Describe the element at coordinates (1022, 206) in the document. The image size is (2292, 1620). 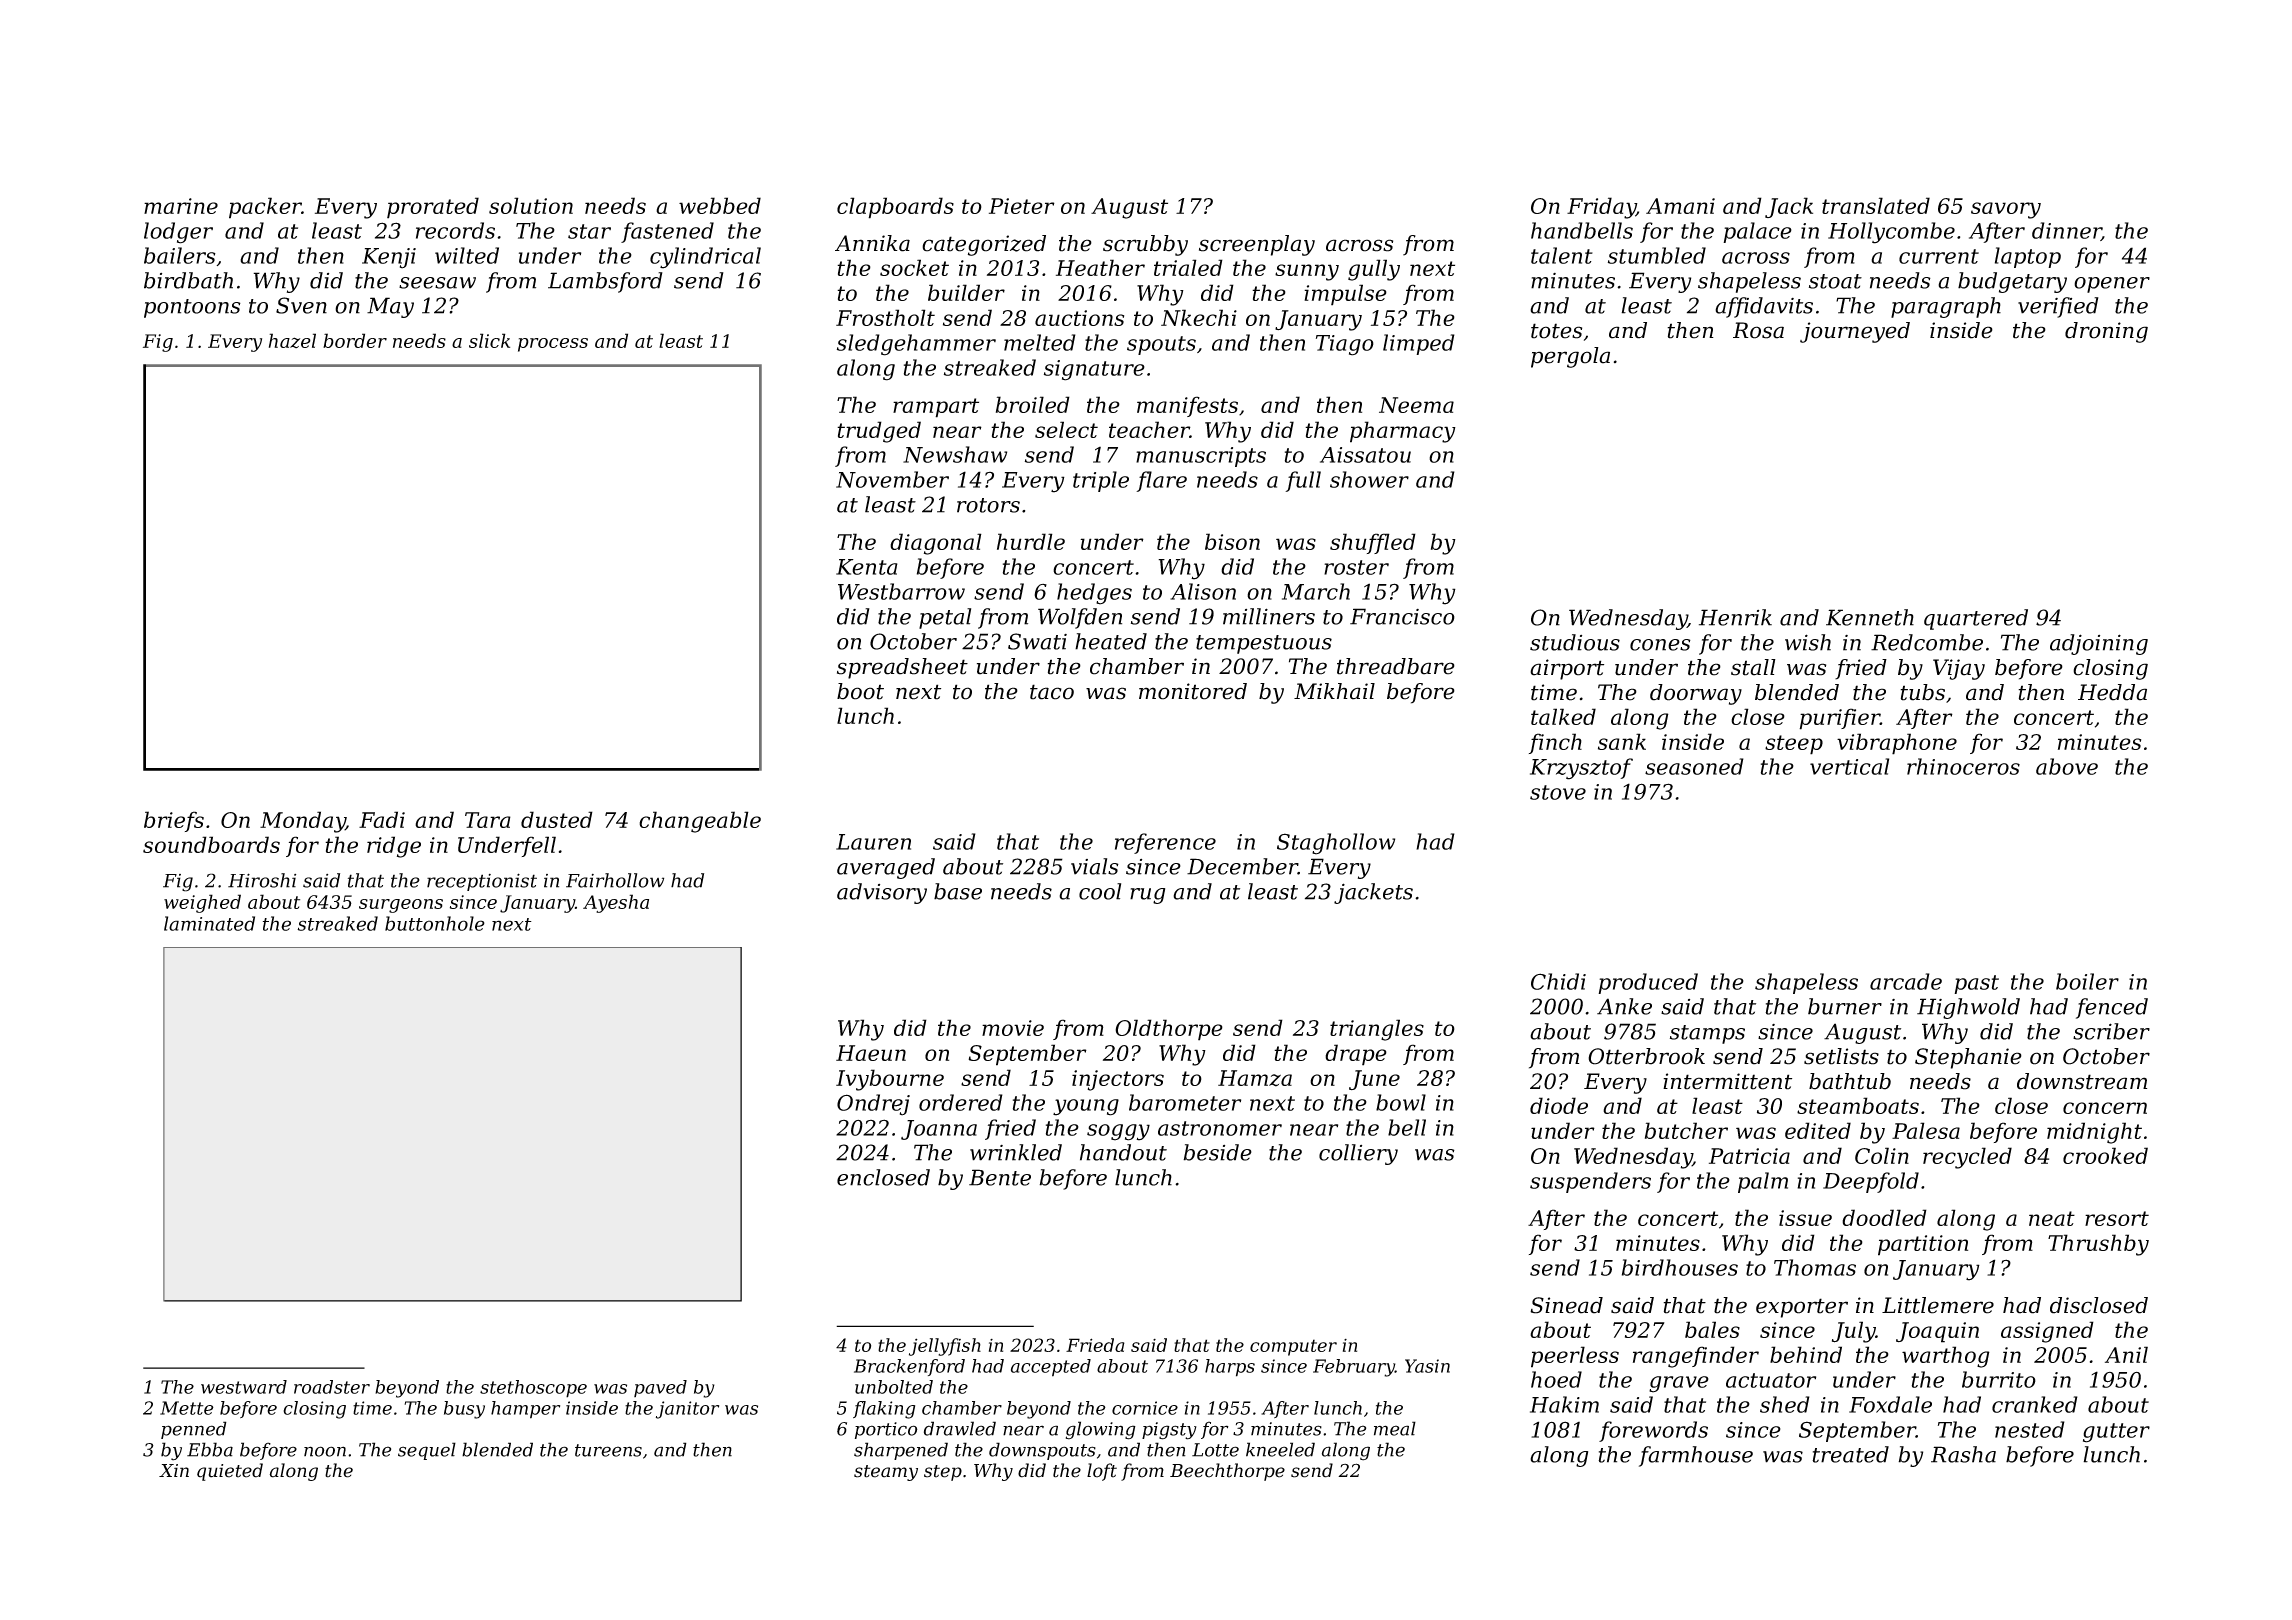
I see `Pieter` at that location.
